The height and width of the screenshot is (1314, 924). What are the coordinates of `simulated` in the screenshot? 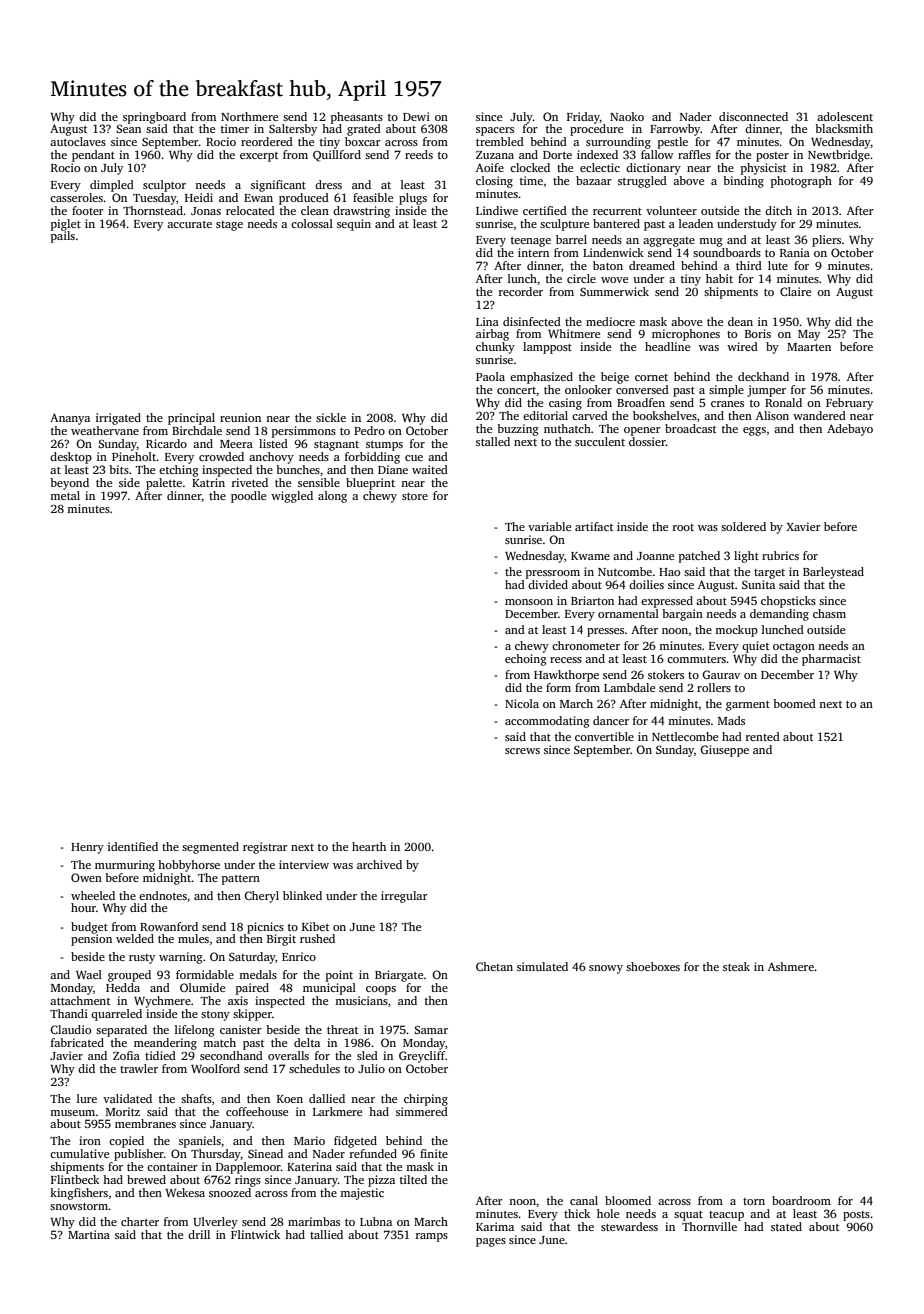 It's located at (542, 966).
